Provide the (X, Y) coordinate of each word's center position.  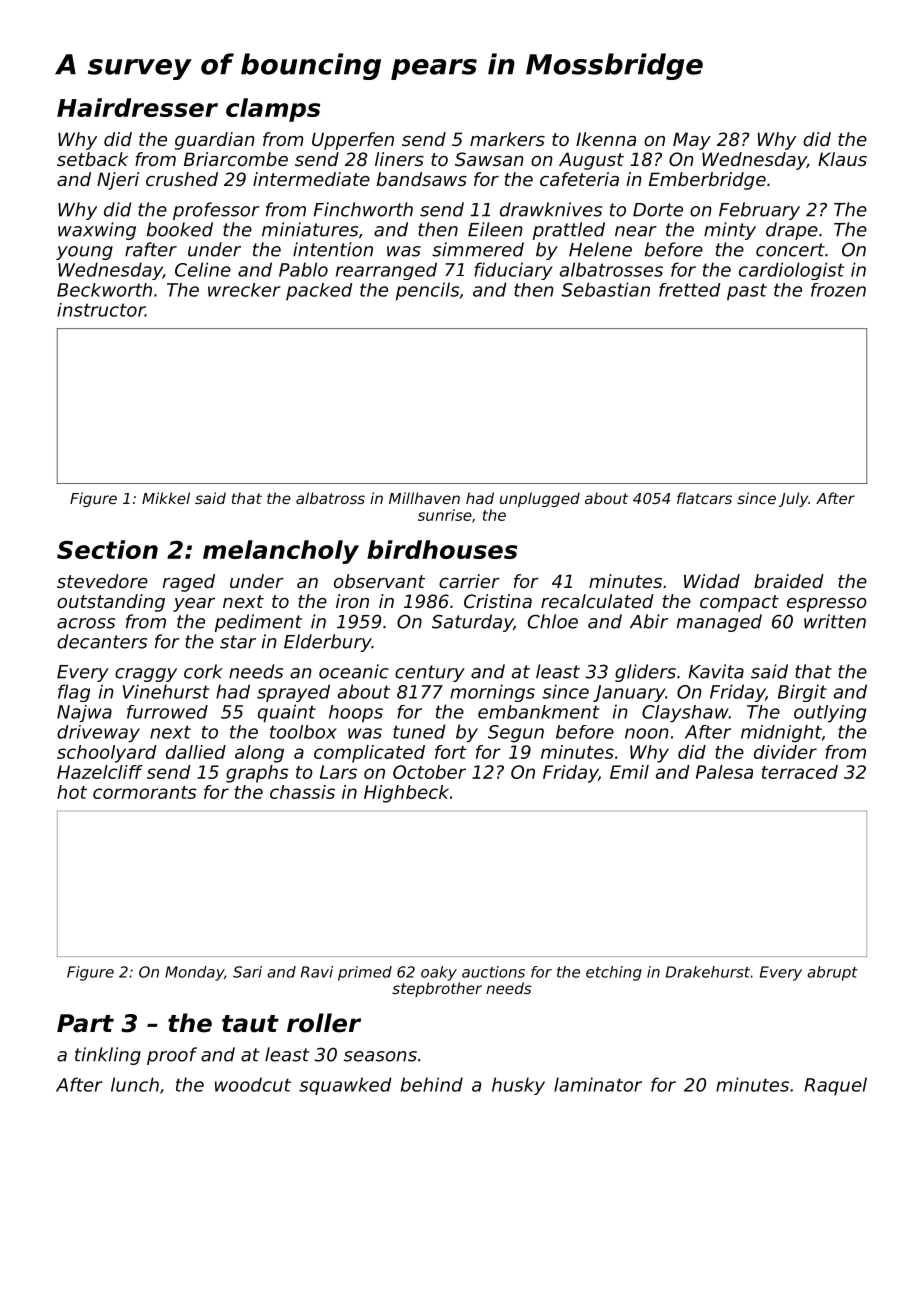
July (793, 499)
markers (507, 139)
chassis (302, 792)
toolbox (303, 732)
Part (85, 1023)
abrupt (832, 973)
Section (107, 549)
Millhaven (424, 498)
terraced (800, 772)
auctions (493, 972)
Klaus (842, 159)
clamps (273, 110)
